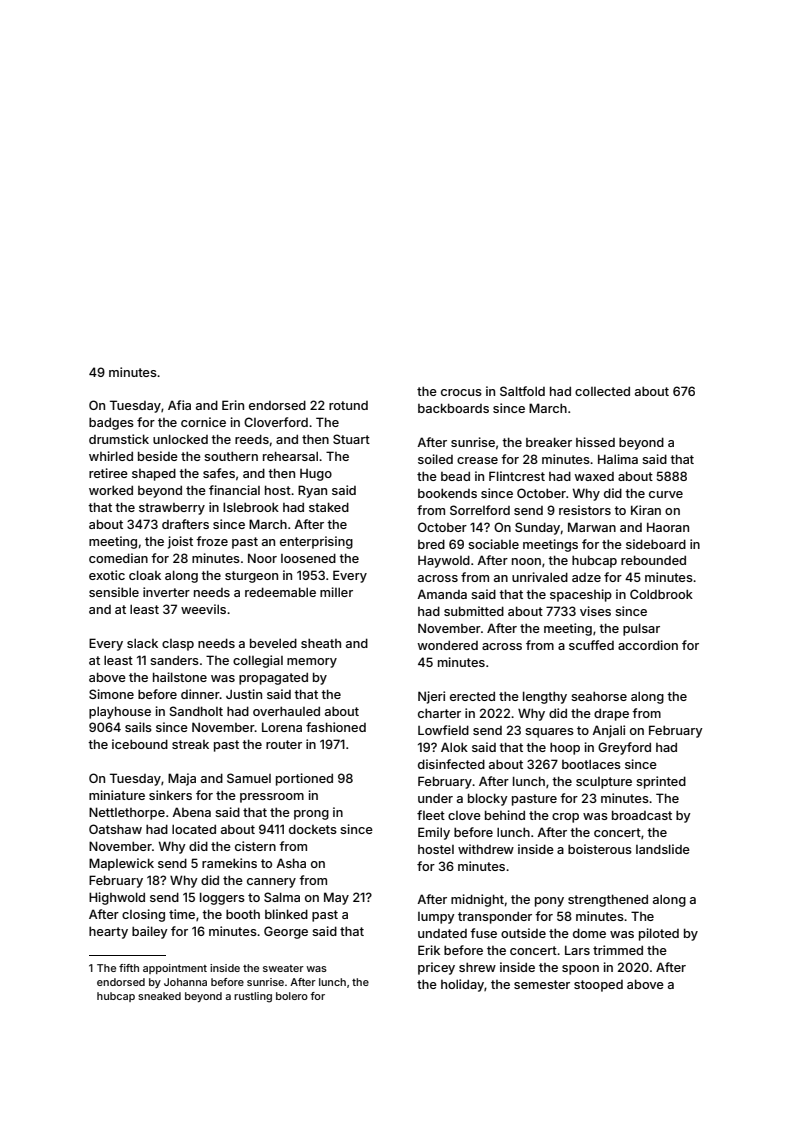 The height and width of the screenshot is (1124, 792). Describe the element at coordinates (231, 456) in the screenshot. I see `southern` at that location.
